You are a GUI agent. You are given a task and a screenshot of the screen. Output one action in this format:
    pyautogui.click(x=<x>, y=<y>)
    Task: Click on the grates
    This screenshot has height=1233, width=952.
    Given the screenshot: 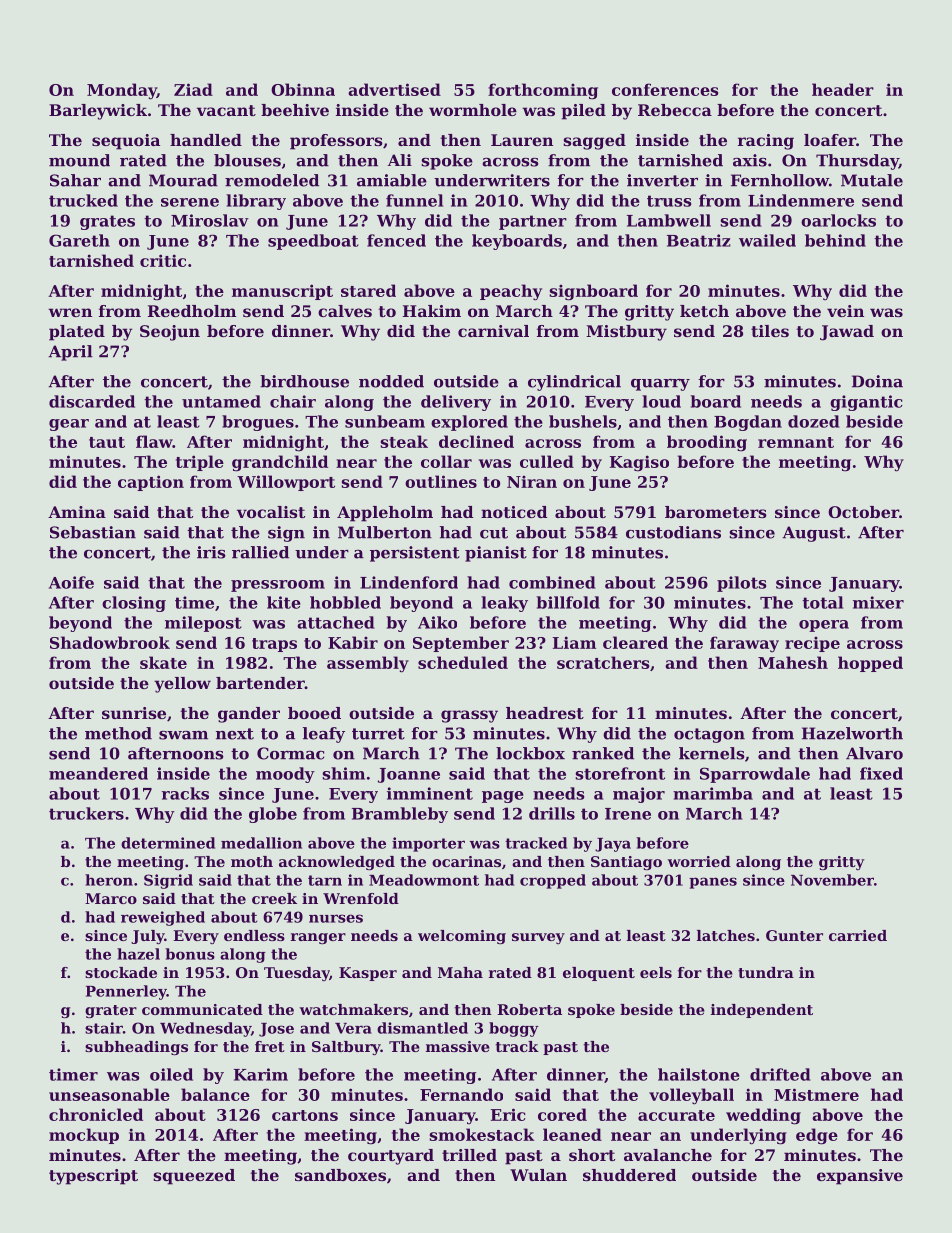 What is the action you would take?
    pyautogui.click(x=107, y=222)
